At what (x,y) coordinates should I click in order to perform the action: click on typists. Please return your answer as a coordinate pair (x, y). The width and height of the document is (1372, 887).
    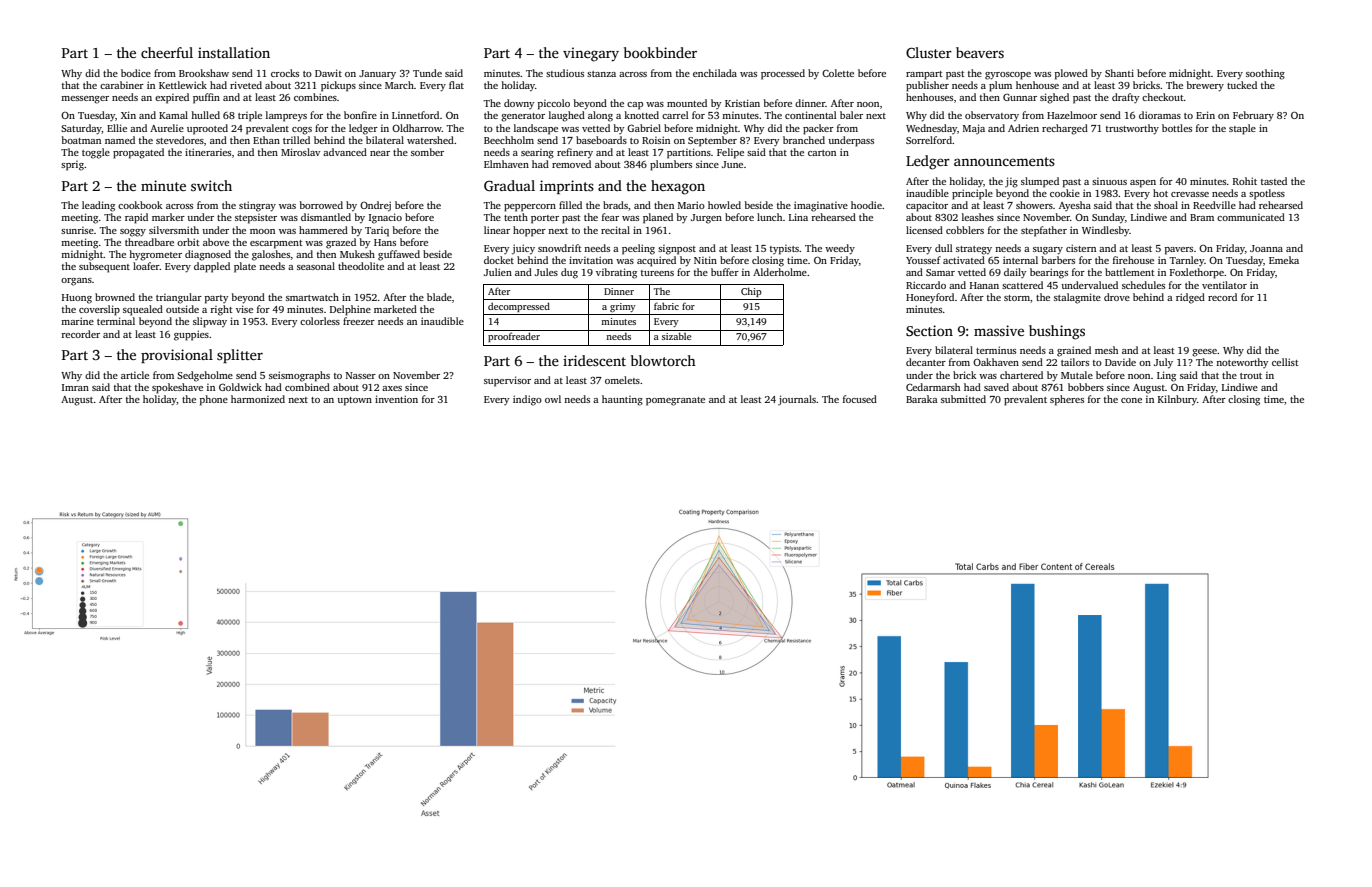
    Looking at the image, I should click on (784, 250).
